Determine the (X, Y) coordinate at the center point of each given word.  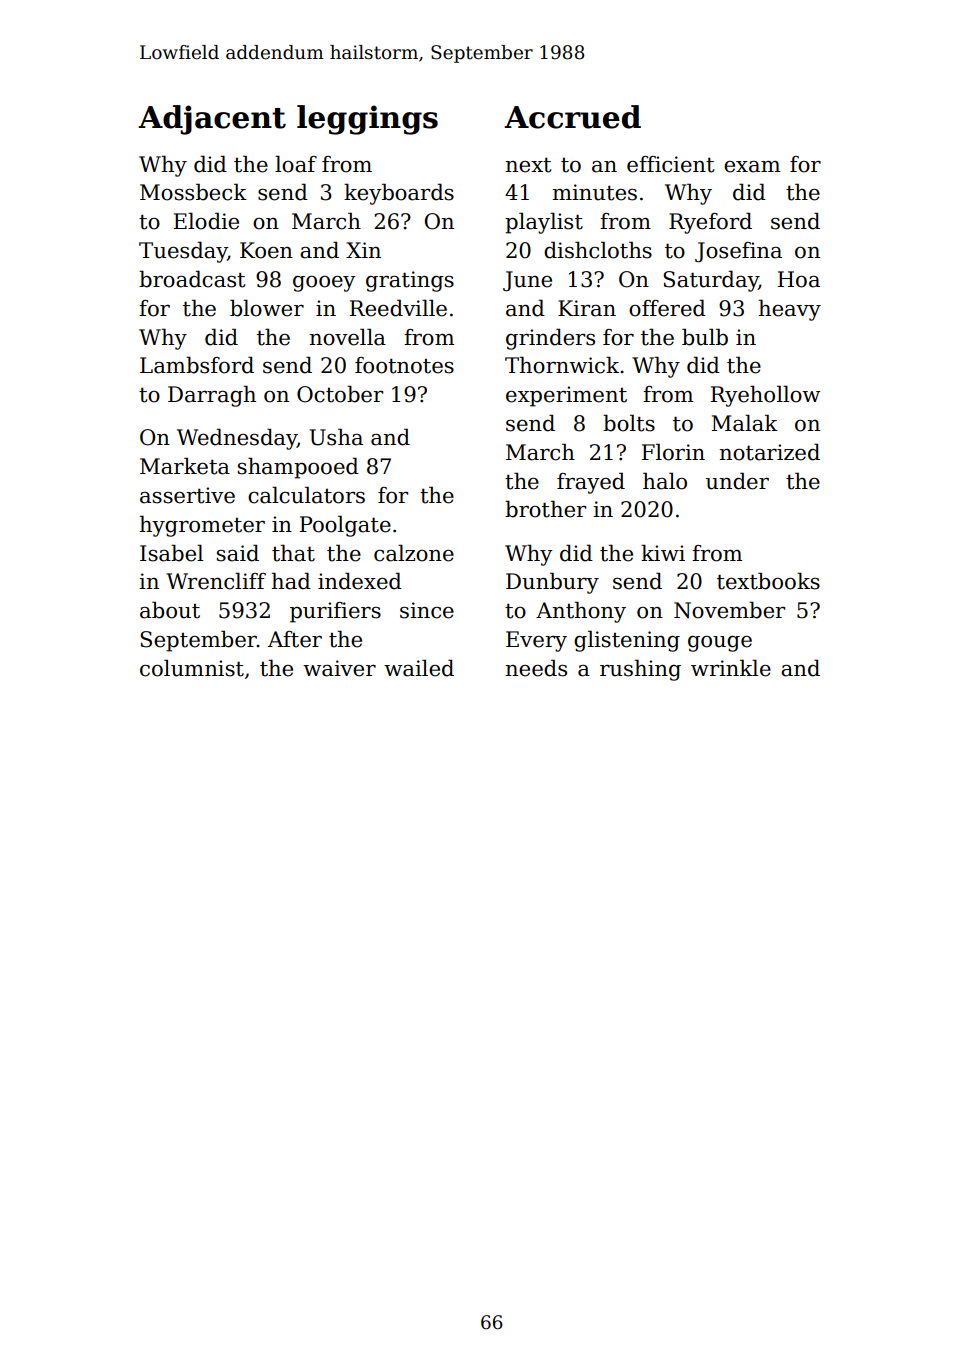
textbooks (768, 581)
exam (752, 167)
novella (347, 337)
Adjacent (212, 120)
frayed (591, 483)
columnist (192, 668)
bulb (705, 337)
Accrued (572, 117)
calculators (306, 495)
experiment (566, 396)
